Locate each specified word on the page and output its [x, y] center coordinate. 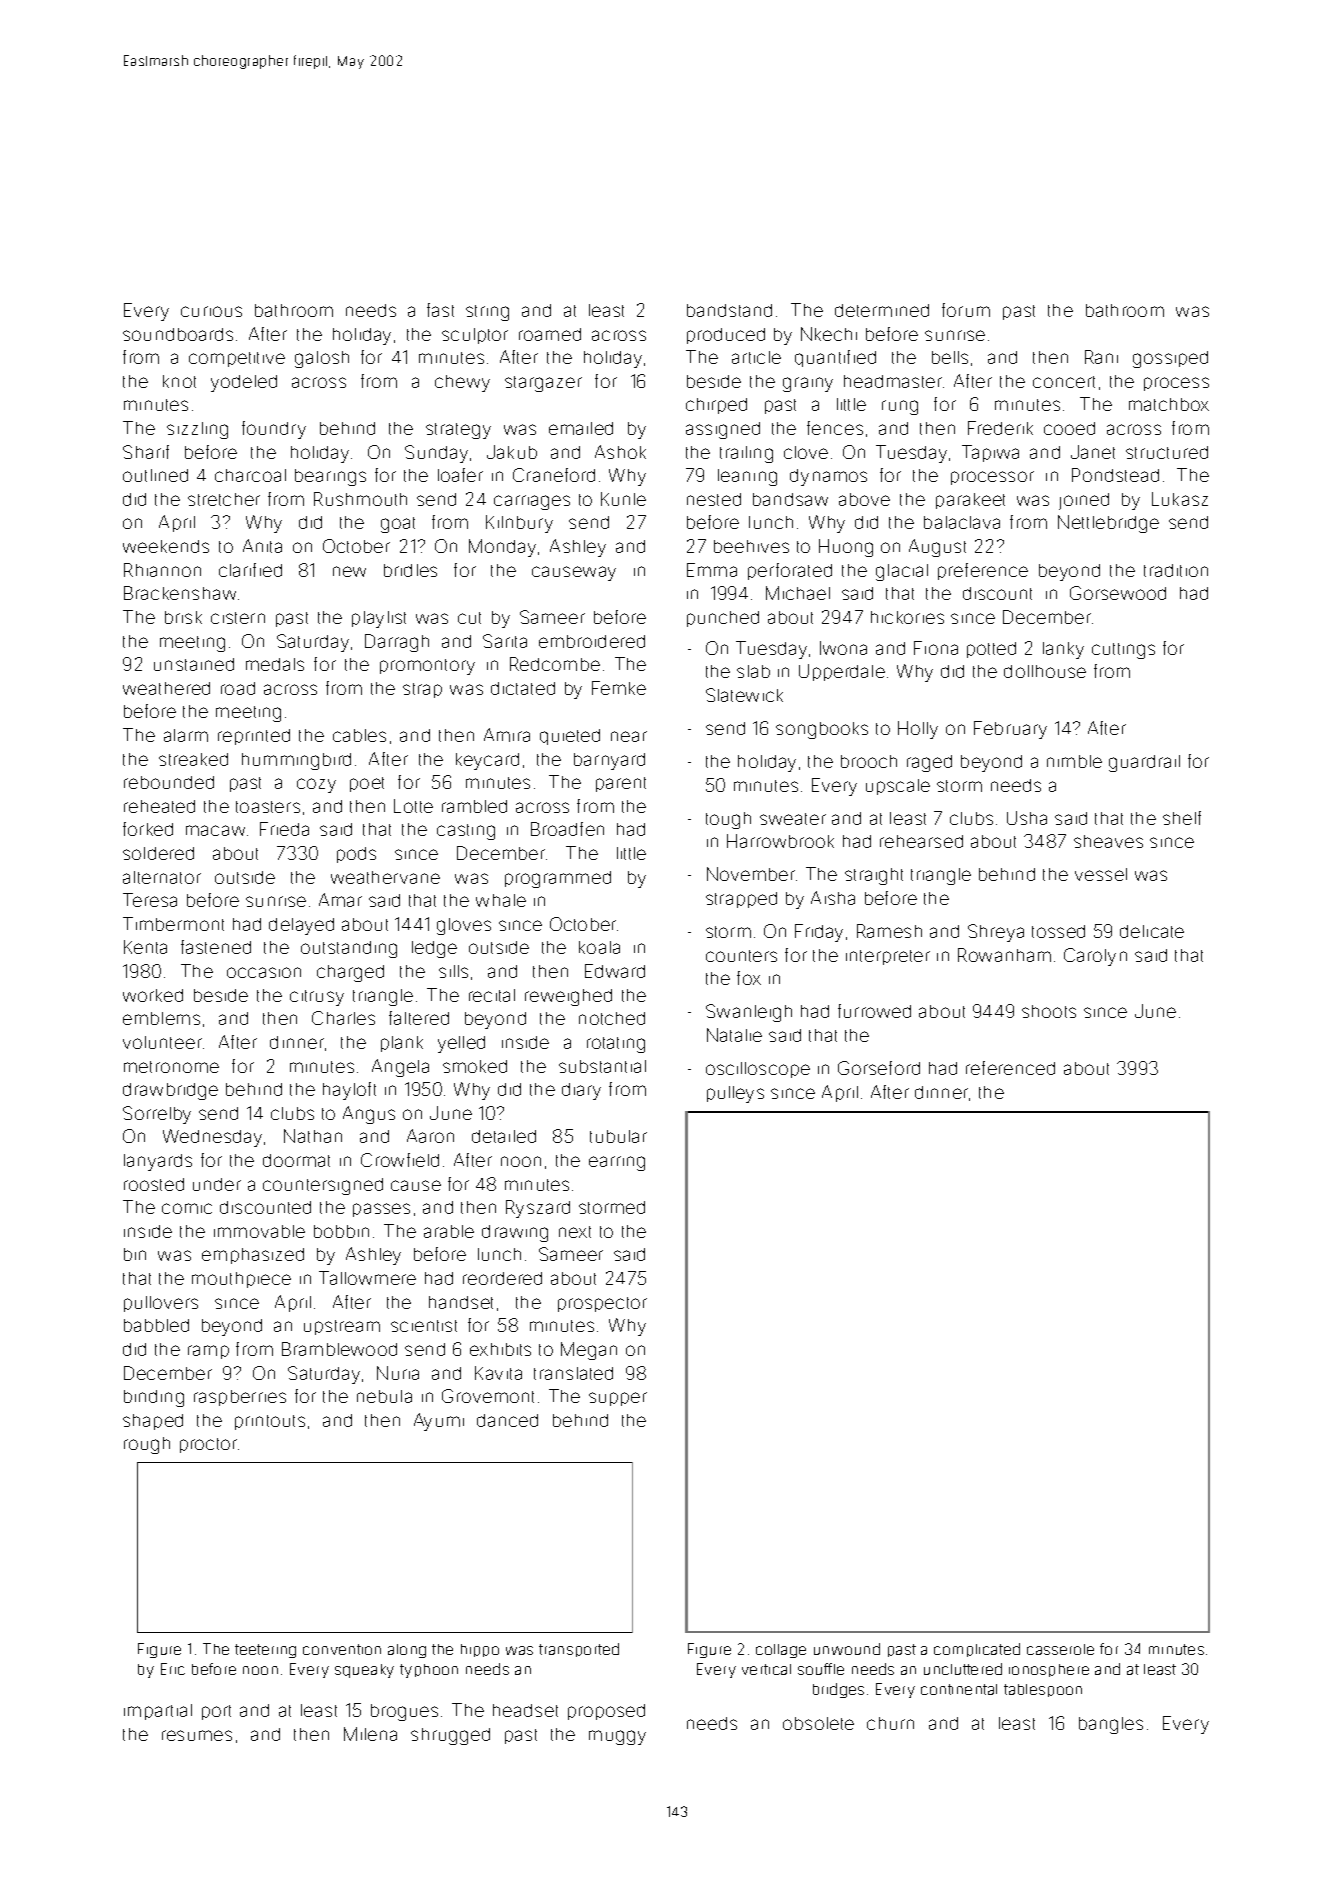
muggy [617, 1737]
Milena [370, 1734]
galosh [322, 359]
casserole [1060, 1649]
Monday [502, 548]
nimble [1074, 761]
